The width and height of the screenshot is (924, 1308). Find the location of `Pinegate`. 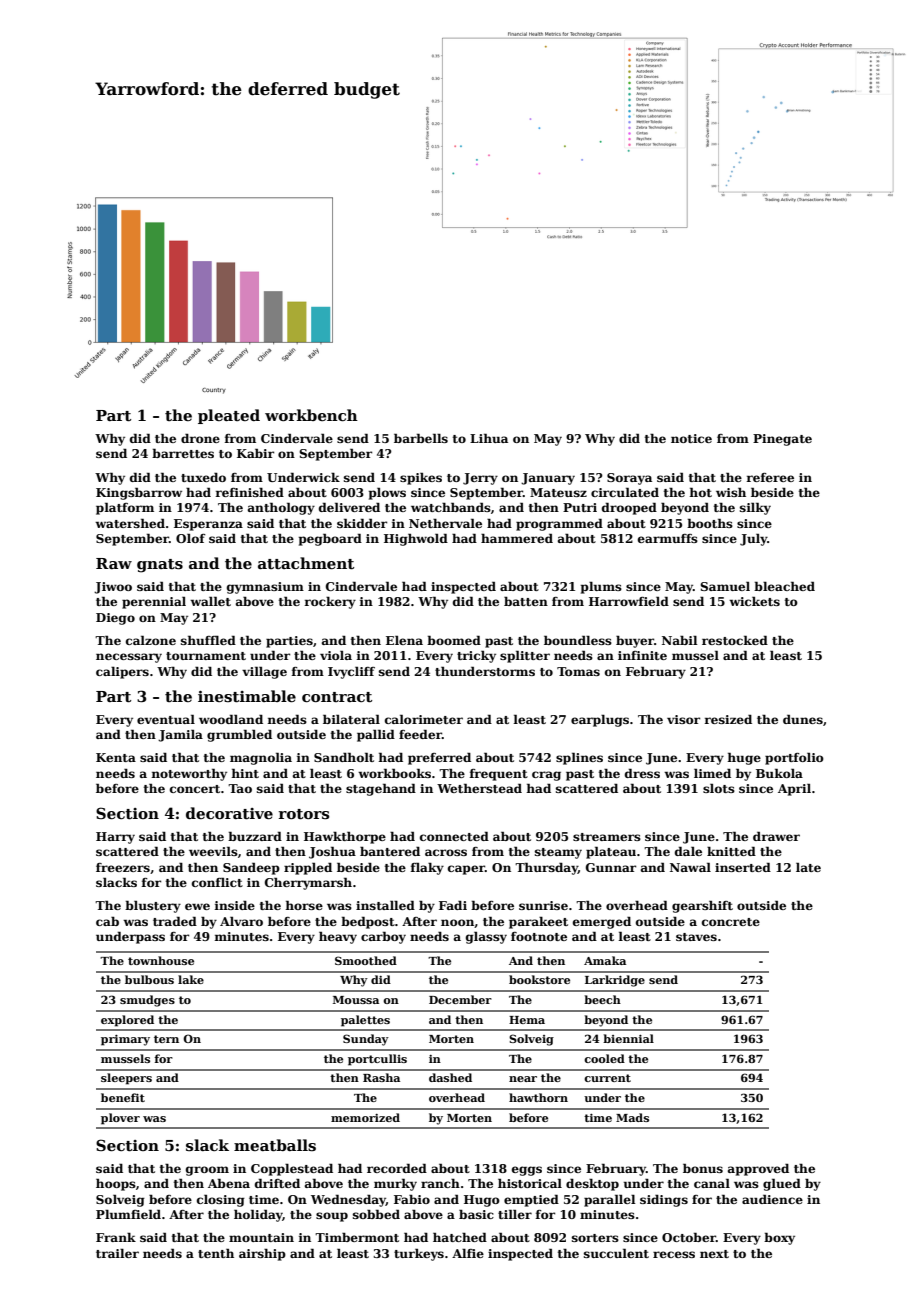

Pinegate is located at coordinates (782, 440).
